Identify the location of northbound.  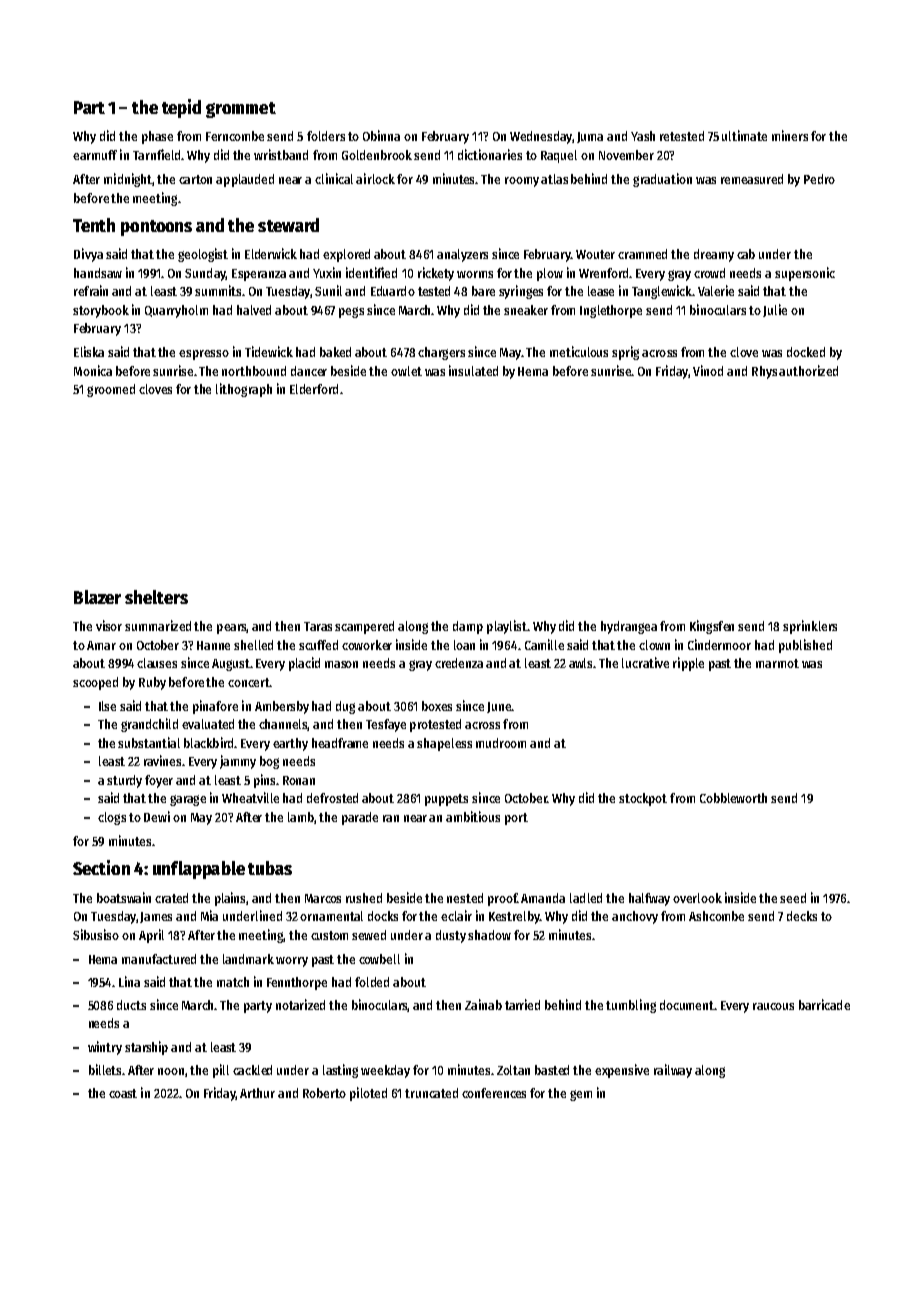
(254, 371).
